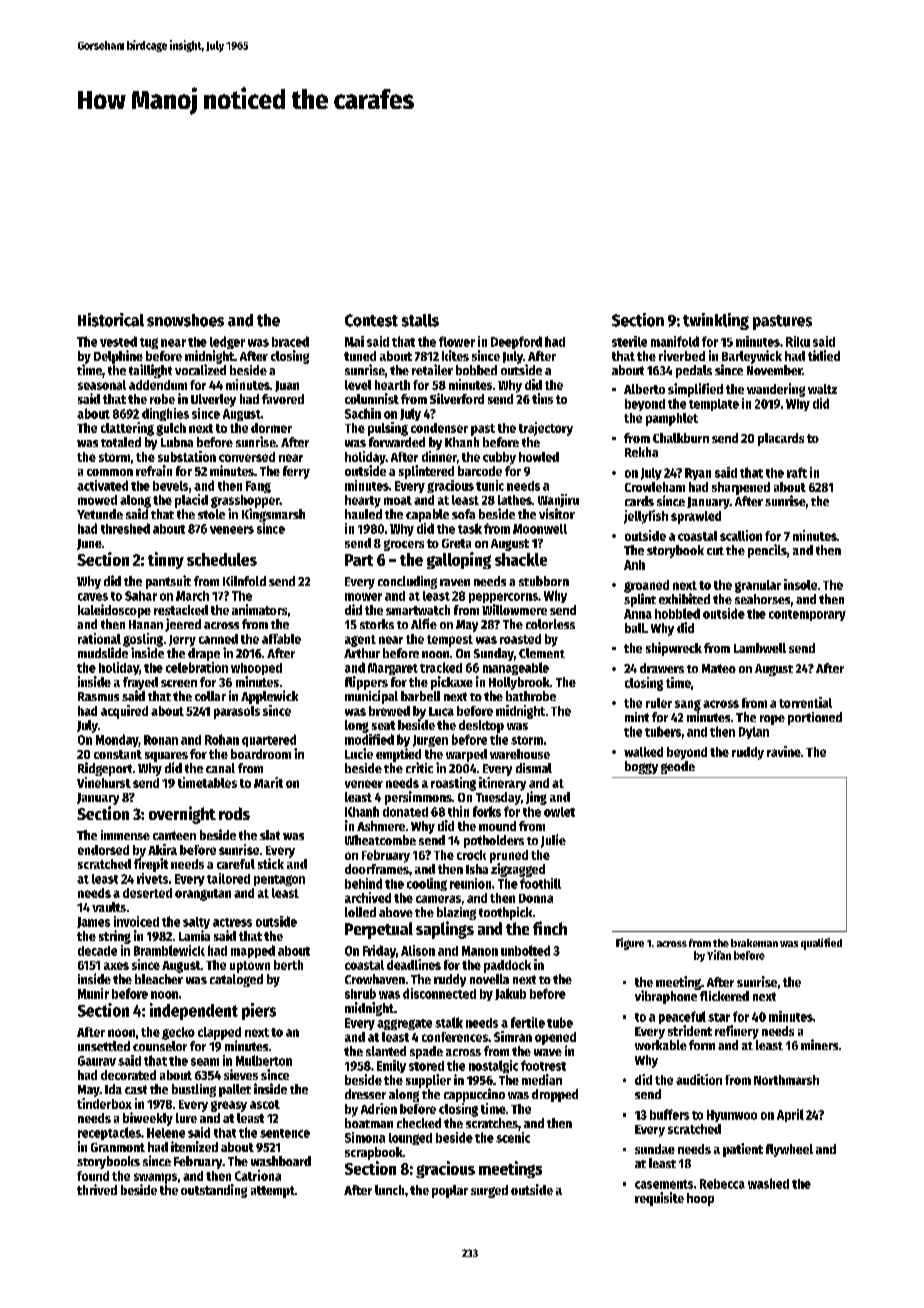  I want to click on ravine, so click(784, 751).
